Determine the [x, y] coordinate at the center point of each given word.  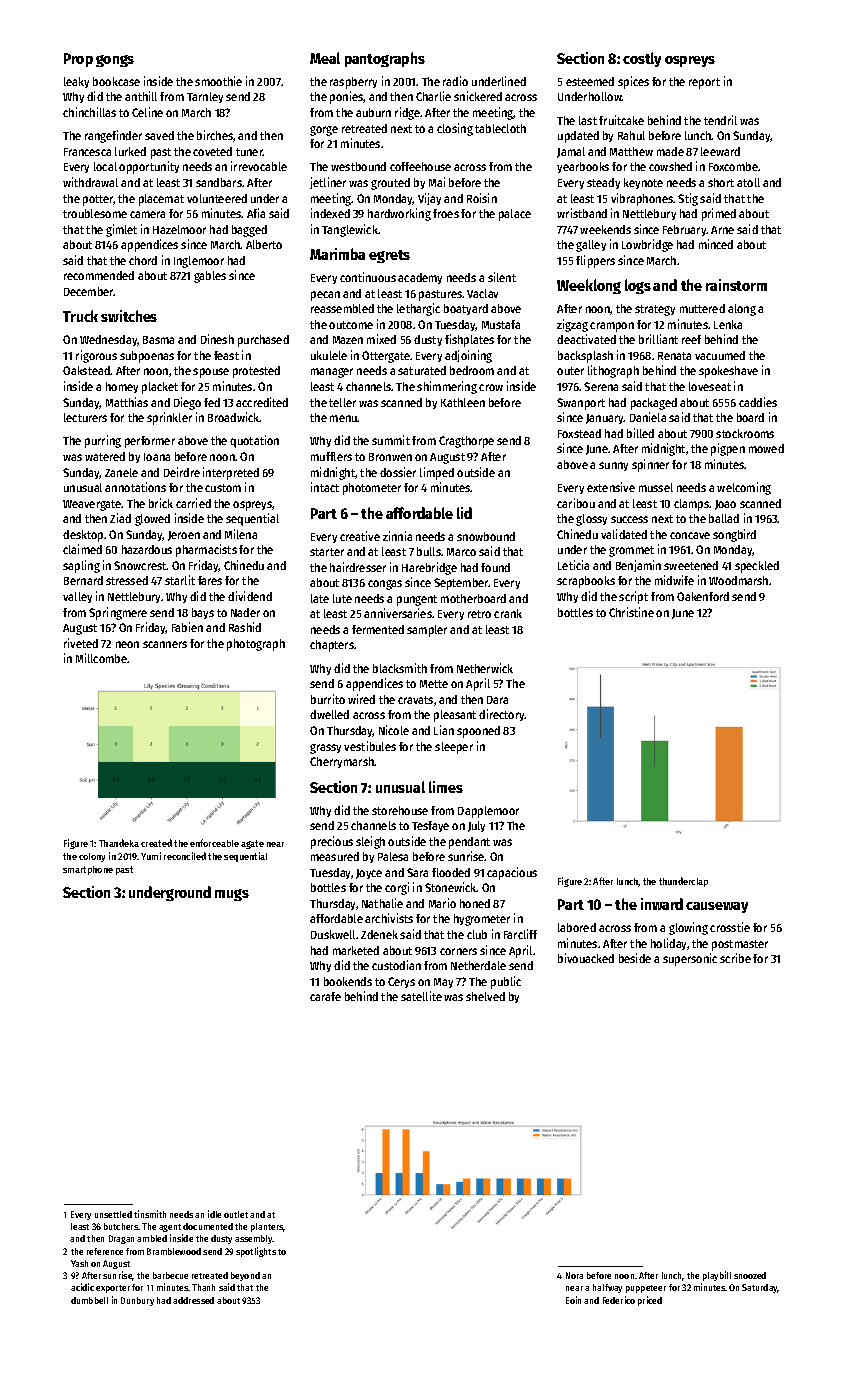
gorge [324, 131]
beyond [245, 1276]
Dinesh [217, 339]
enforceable [214, 843]
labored [577, 927]
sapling [81, 566]
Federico [619, 1300]
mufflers [331, 456]
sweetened [691, 565]
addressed [193, 1300]
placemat [161, 200]
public [506, 982]
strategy [655, 310]
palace [515, 215]
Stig [688, 199]
